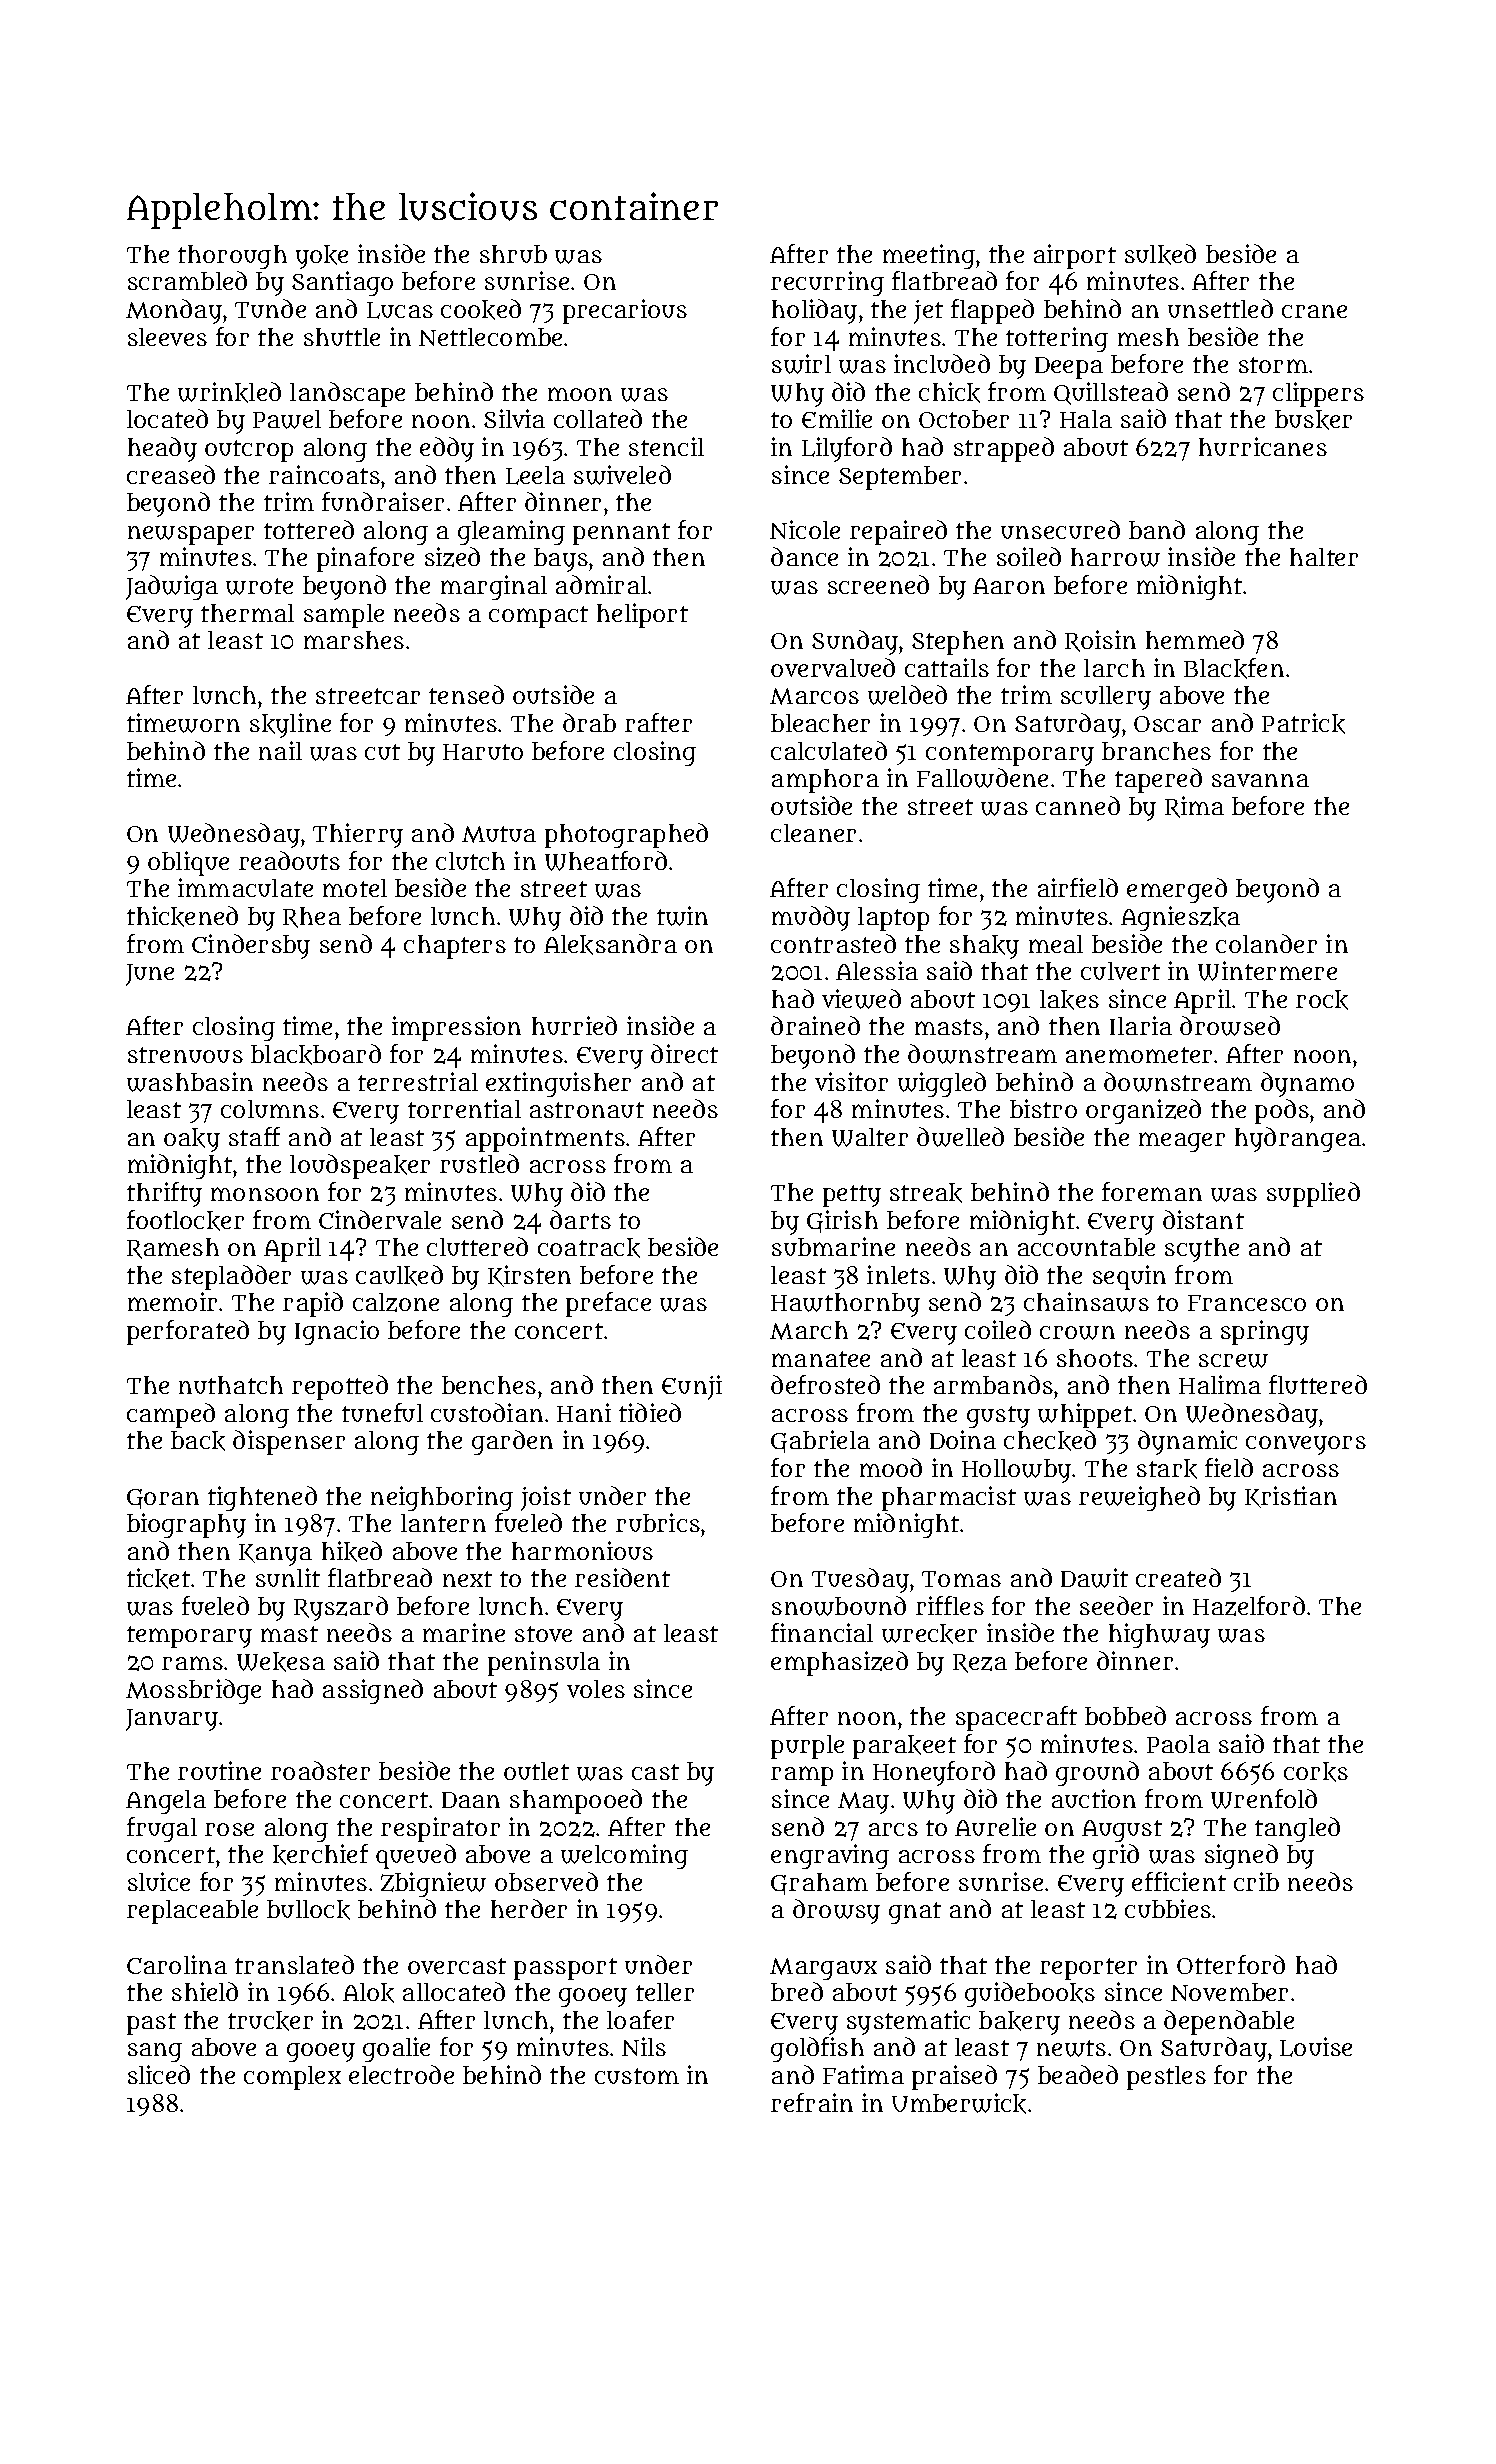 This screenshot has height=2464, width=1496. What do you see at coordinates (308, 1910) in the screenshot?
I see `bullock` at bounding box center [308, 1910].
